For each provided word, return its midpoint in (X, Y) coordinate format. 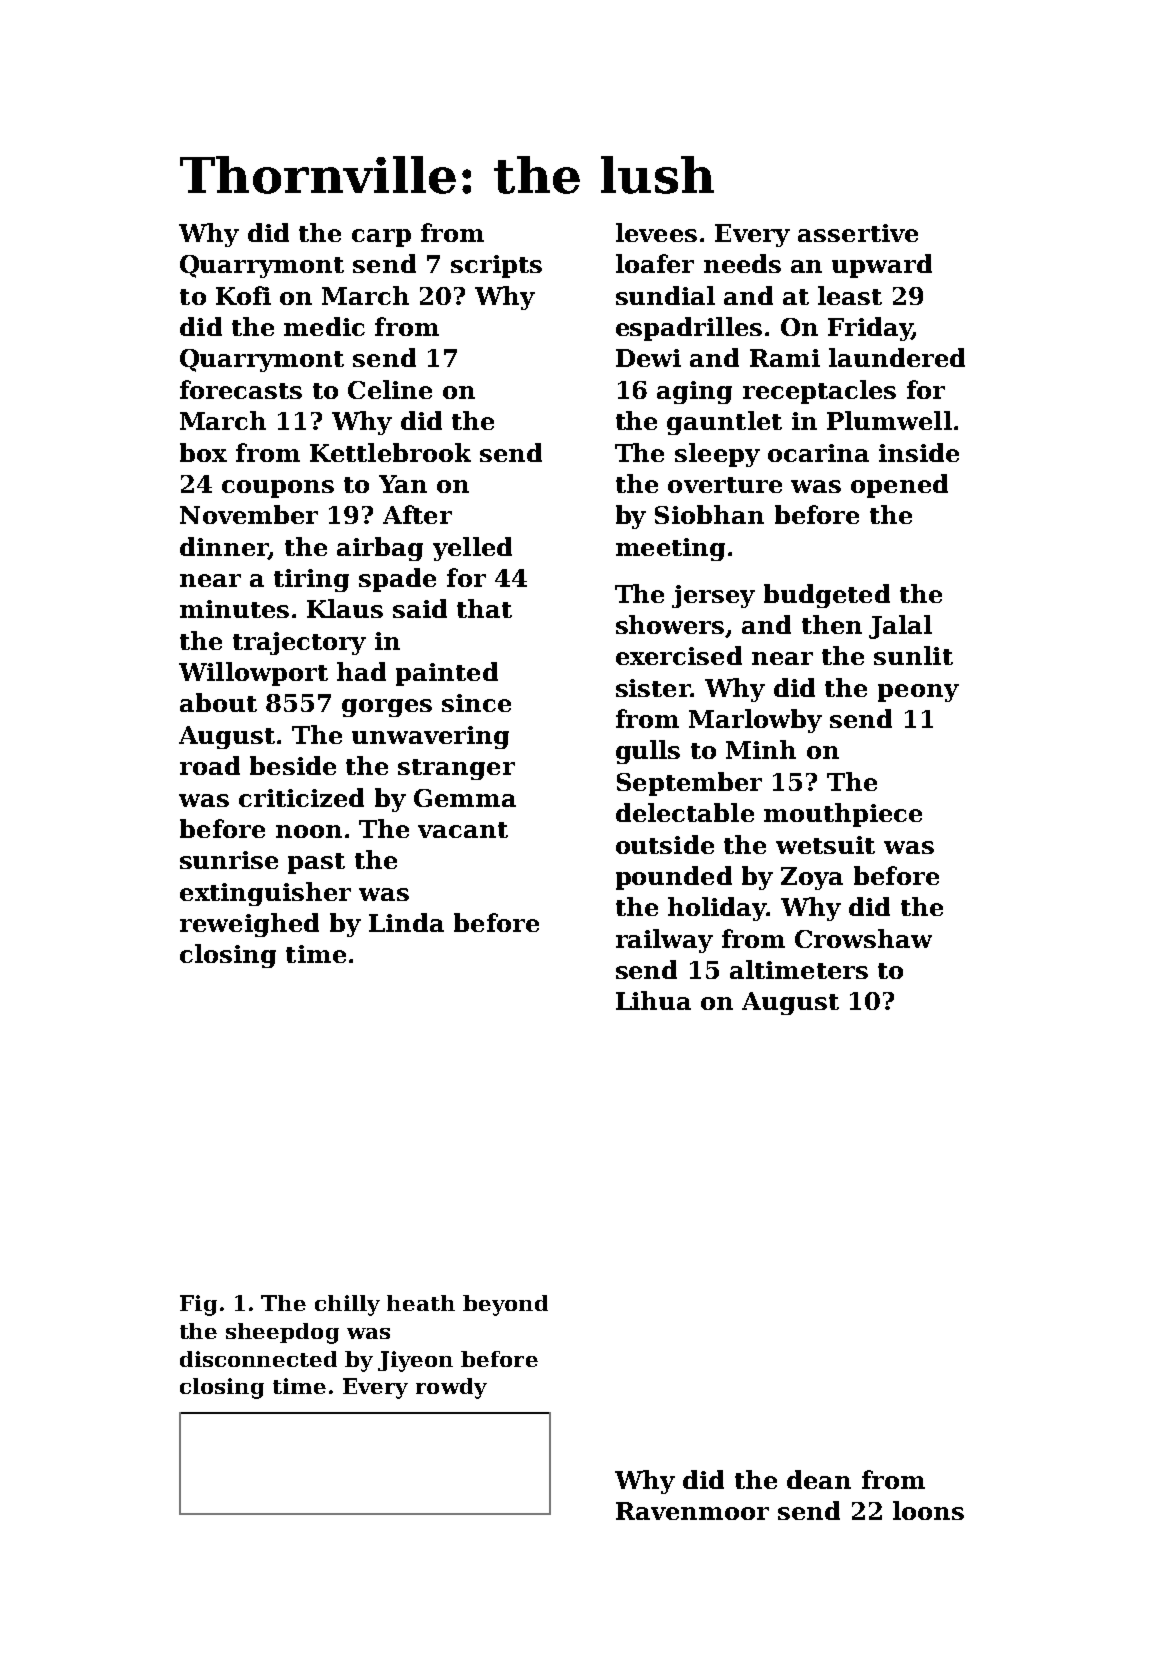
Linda (406, 922)
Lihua (653, 1000)
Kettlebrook (390, 452)
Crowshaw (863, 938)
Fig (198, 1305)
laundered (897, 357)
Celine (390, 389)
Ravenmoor (692, 1511)
